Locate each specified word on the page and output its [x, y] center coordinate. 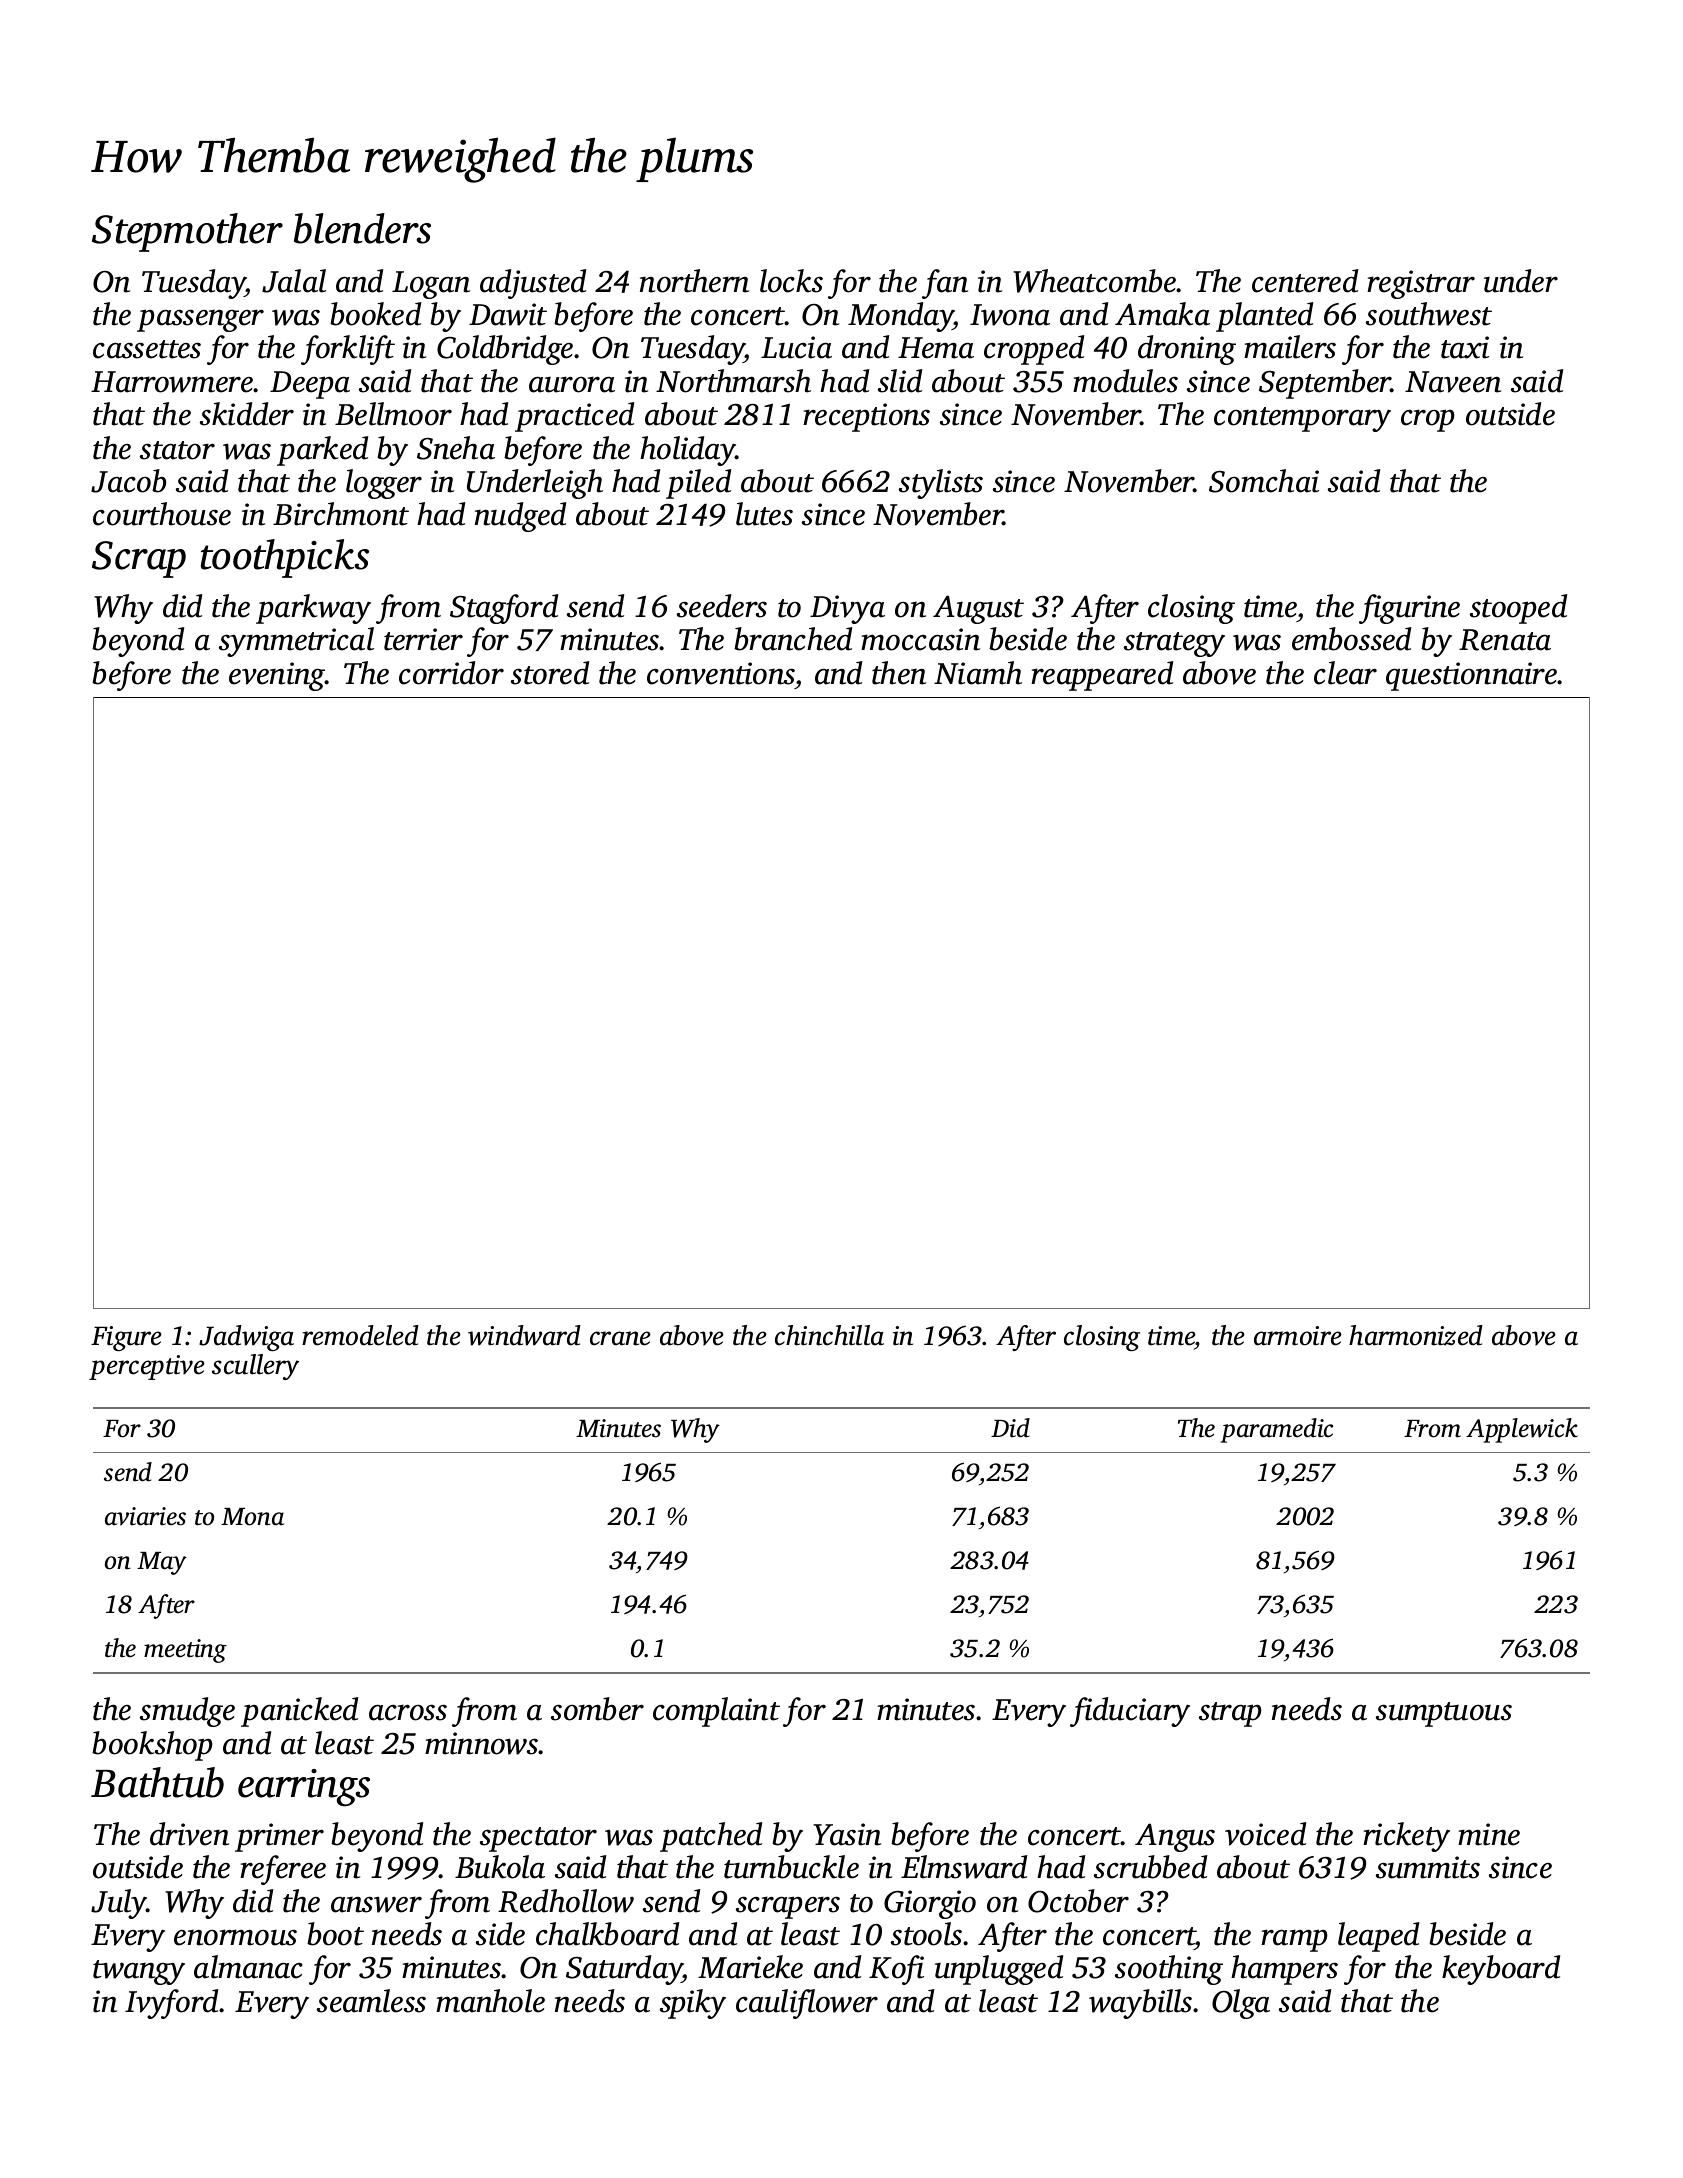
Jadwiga [246, 1338]
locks [791, 281]
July [119, 1904]
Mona [252, 1517]
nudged [520, 517]
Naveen [1453, 382]
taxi [1465, 347]
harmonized [1416, 1335]
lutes [764, 514]
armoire [1298, 1336]
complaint [716, 1712]
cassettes [147, 349]
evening [277, 676]
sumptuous [1444, 1714]
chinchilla [829, 1335]
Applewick [1522, 1430]
